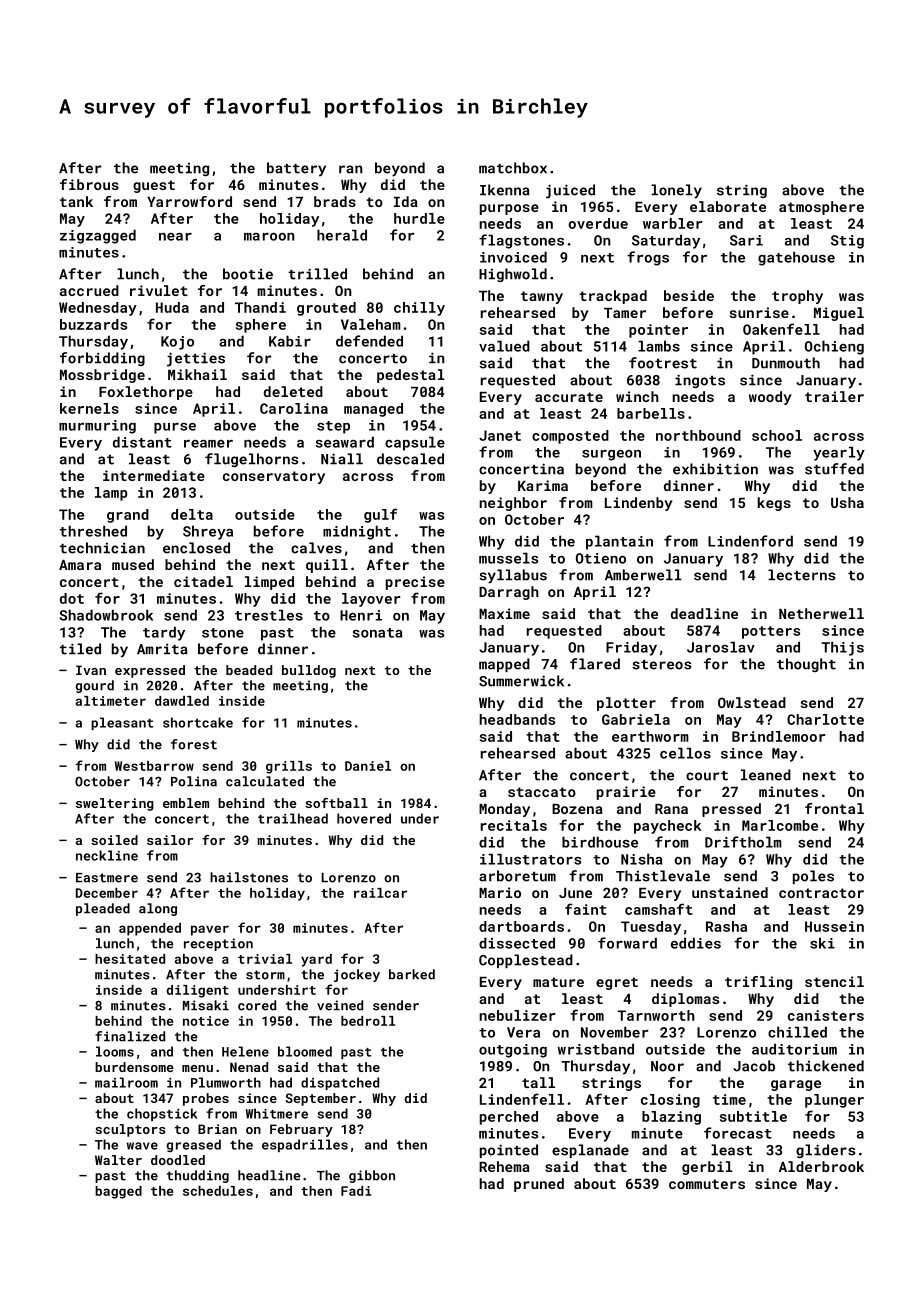 The width and height of the screenshot is (924, 1308). What do you see at coordinates (668, 827) in the screenshot?
I see `paycheck` at bounding box center [668, 827].
